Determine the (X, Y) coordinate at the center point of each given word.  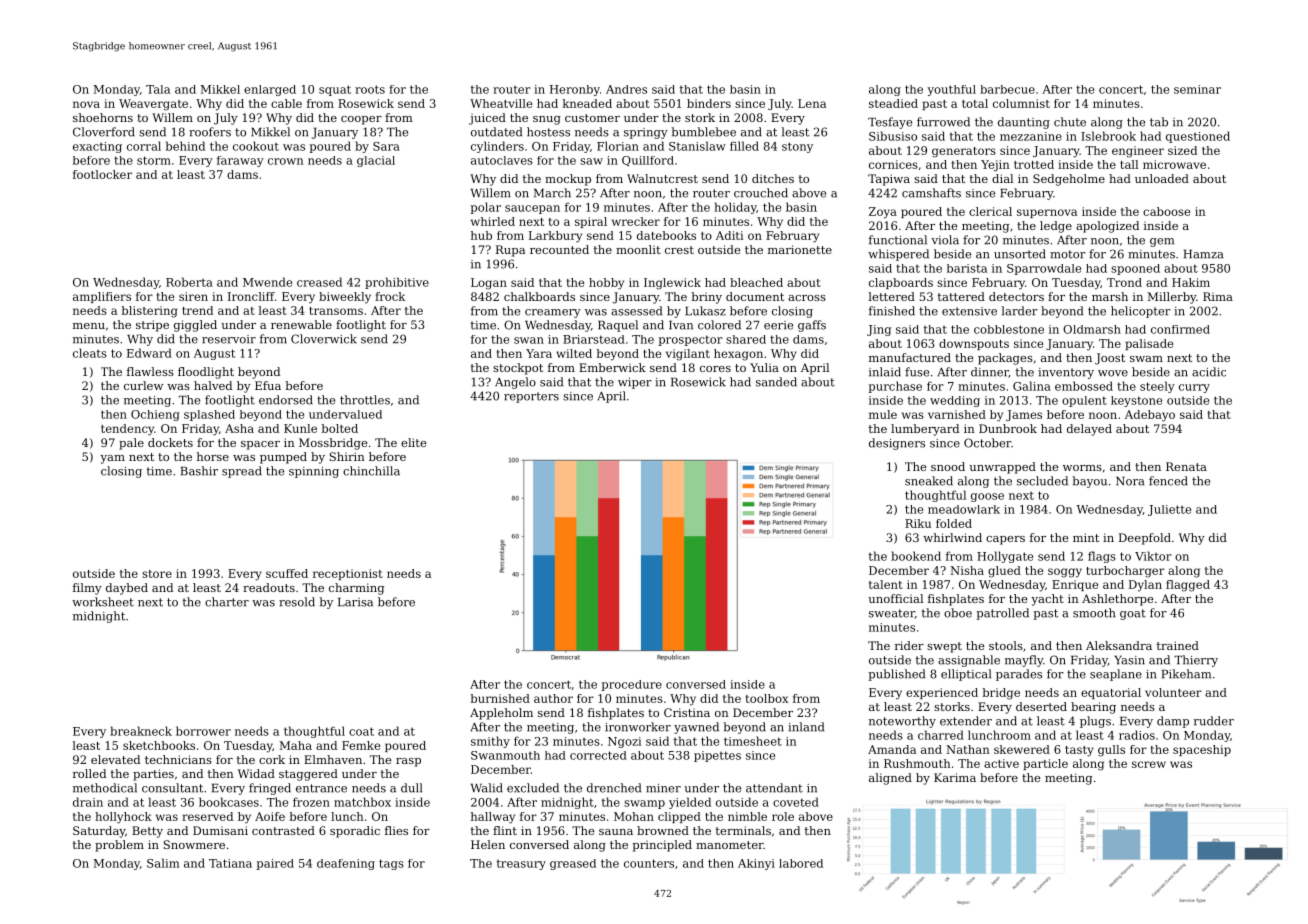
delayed (1089, 430)
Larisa (355, 602)
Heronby (575, 90)
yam (112, 459)
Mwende (267, 282)
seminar (1197, 89)
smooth (1094, 613)
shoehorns (103, 117)
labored (801, 863)
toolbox (767, 698)
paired (275, 864)
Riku (918, 523)
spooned (1135, 269)
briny (706, 298)
